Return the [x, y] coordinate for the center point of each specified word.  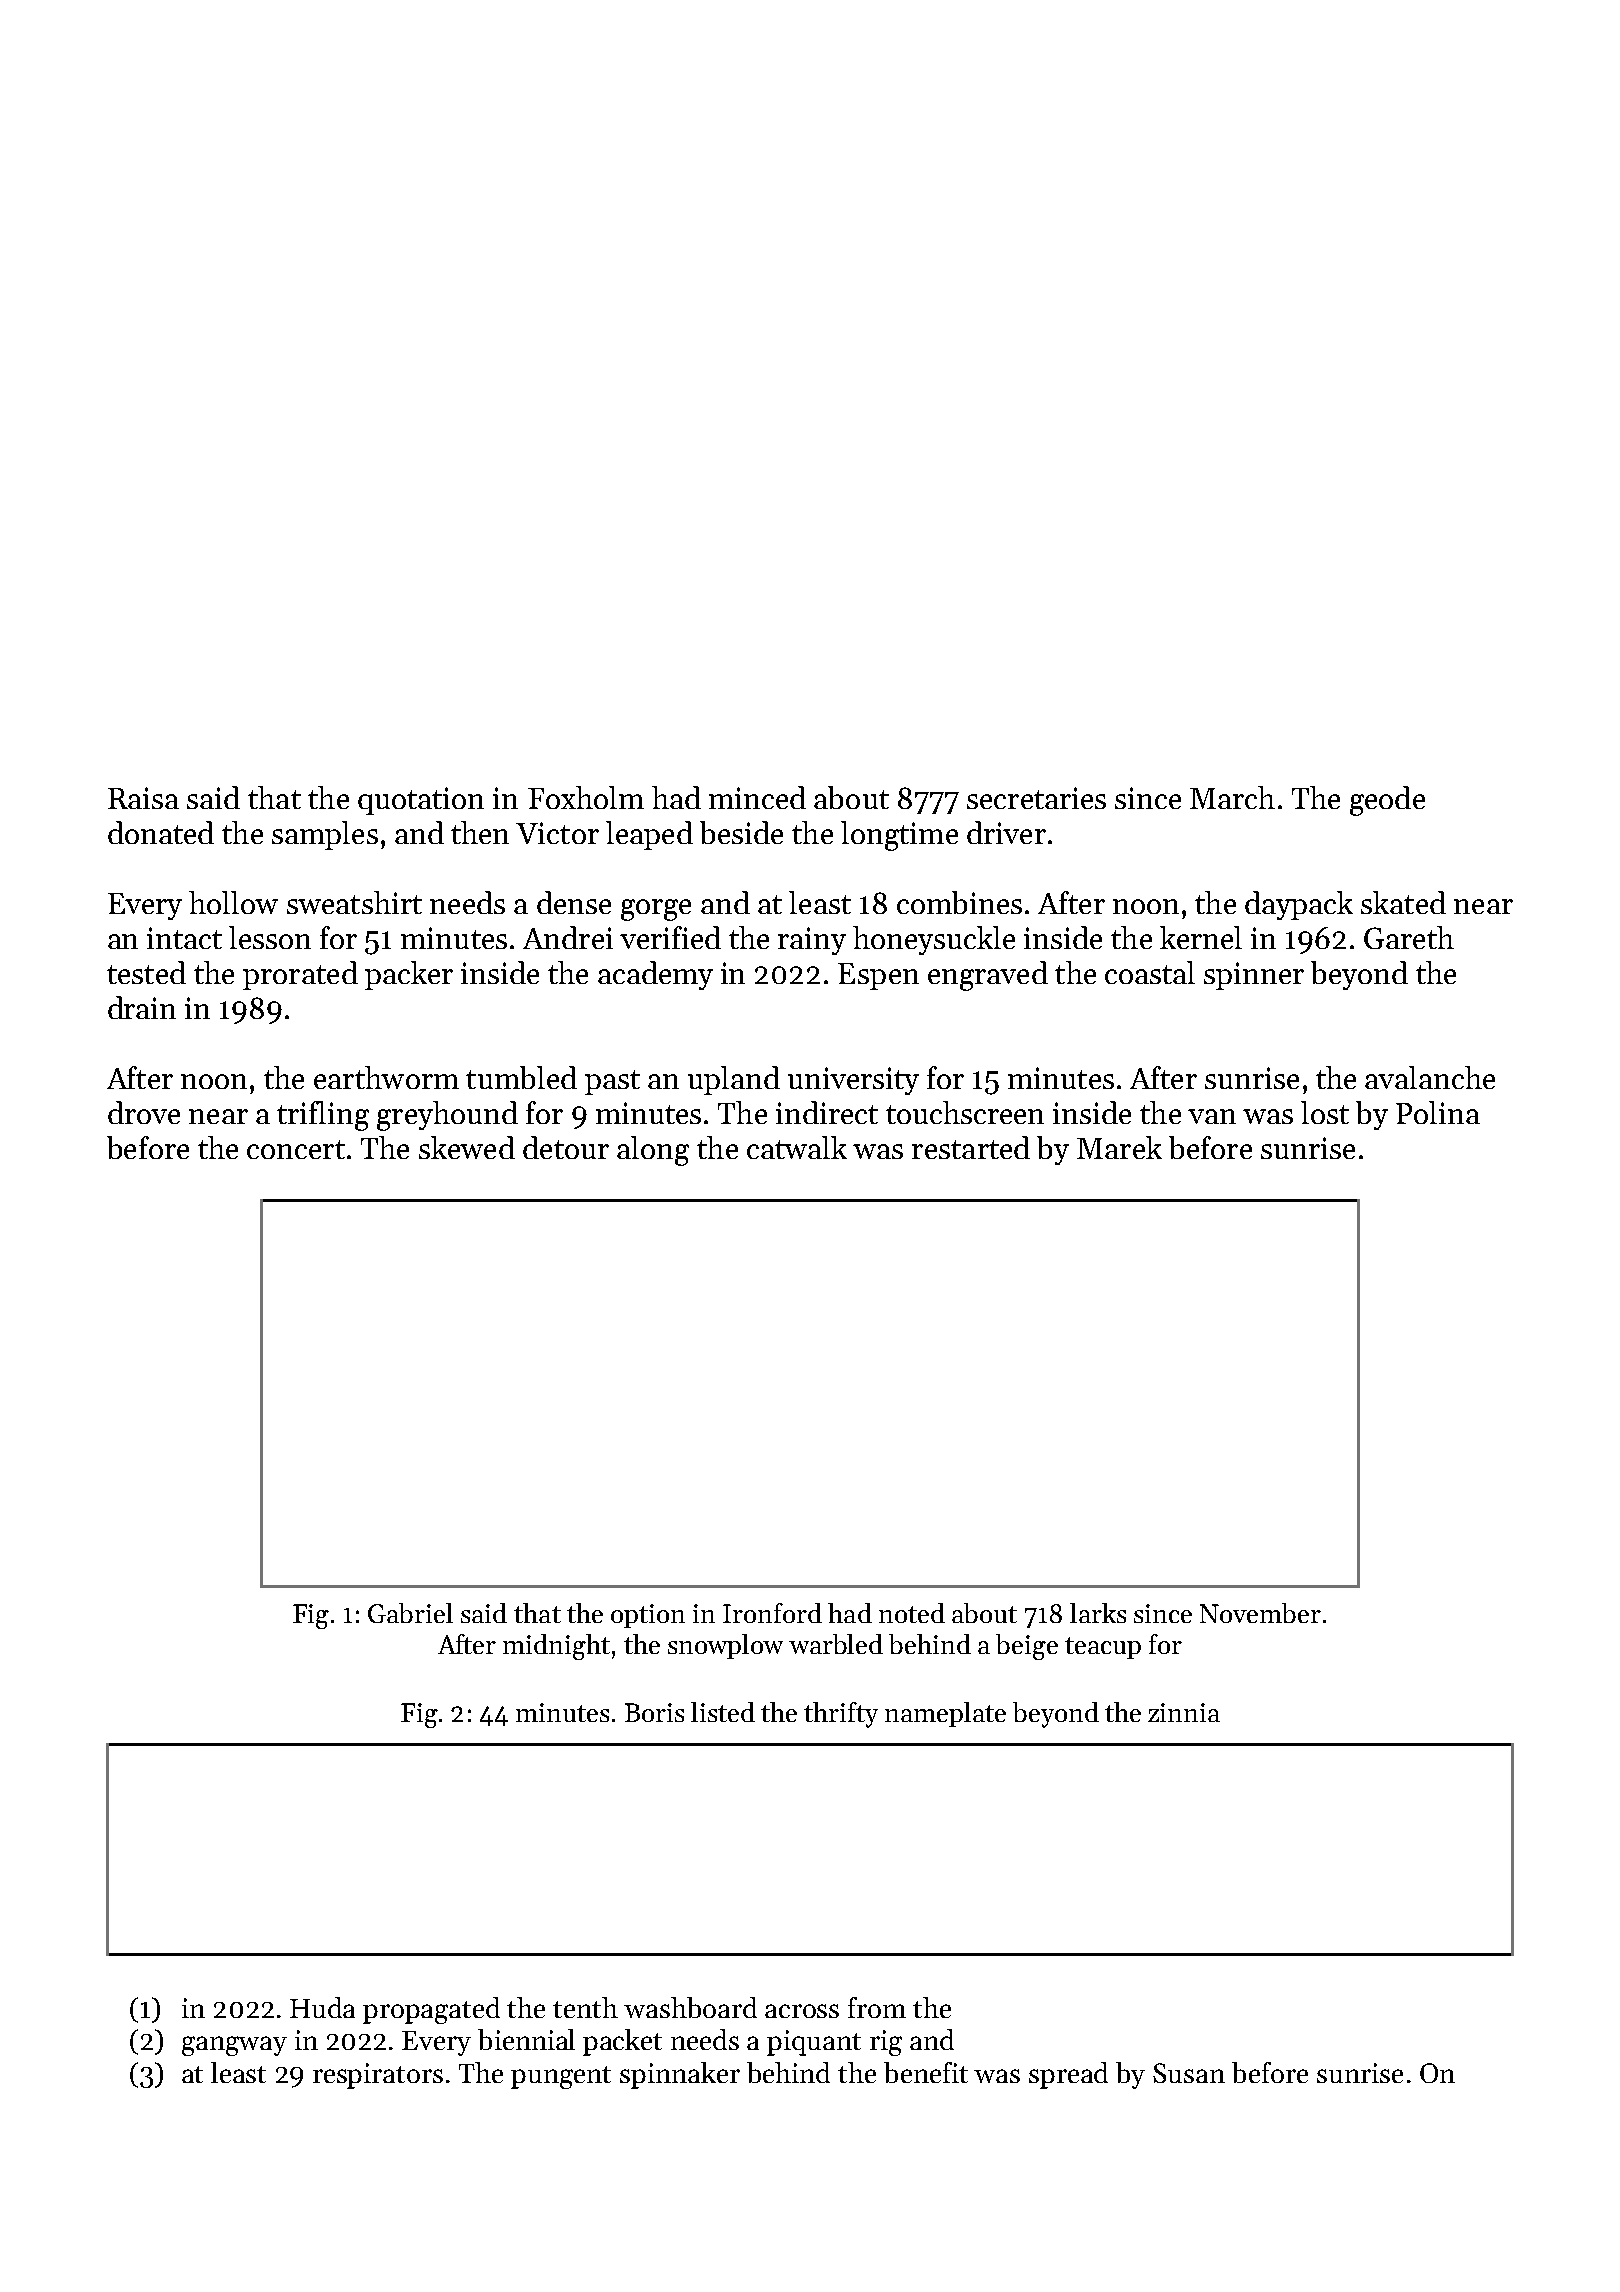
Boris [654, 1712]
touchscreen [965, 1112]
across [802, 2011]
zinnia [1184, 1712]
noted [912, 1613]
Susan [1189, 2073]
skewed [467, 1147]
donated [161, 832]
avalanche [1430, 1077]
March [1232, 797]
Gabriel [410, 1613]
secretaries [1036, 798]
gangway [234, 2046]
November [1260, 1613]
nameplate [945, 1714]
